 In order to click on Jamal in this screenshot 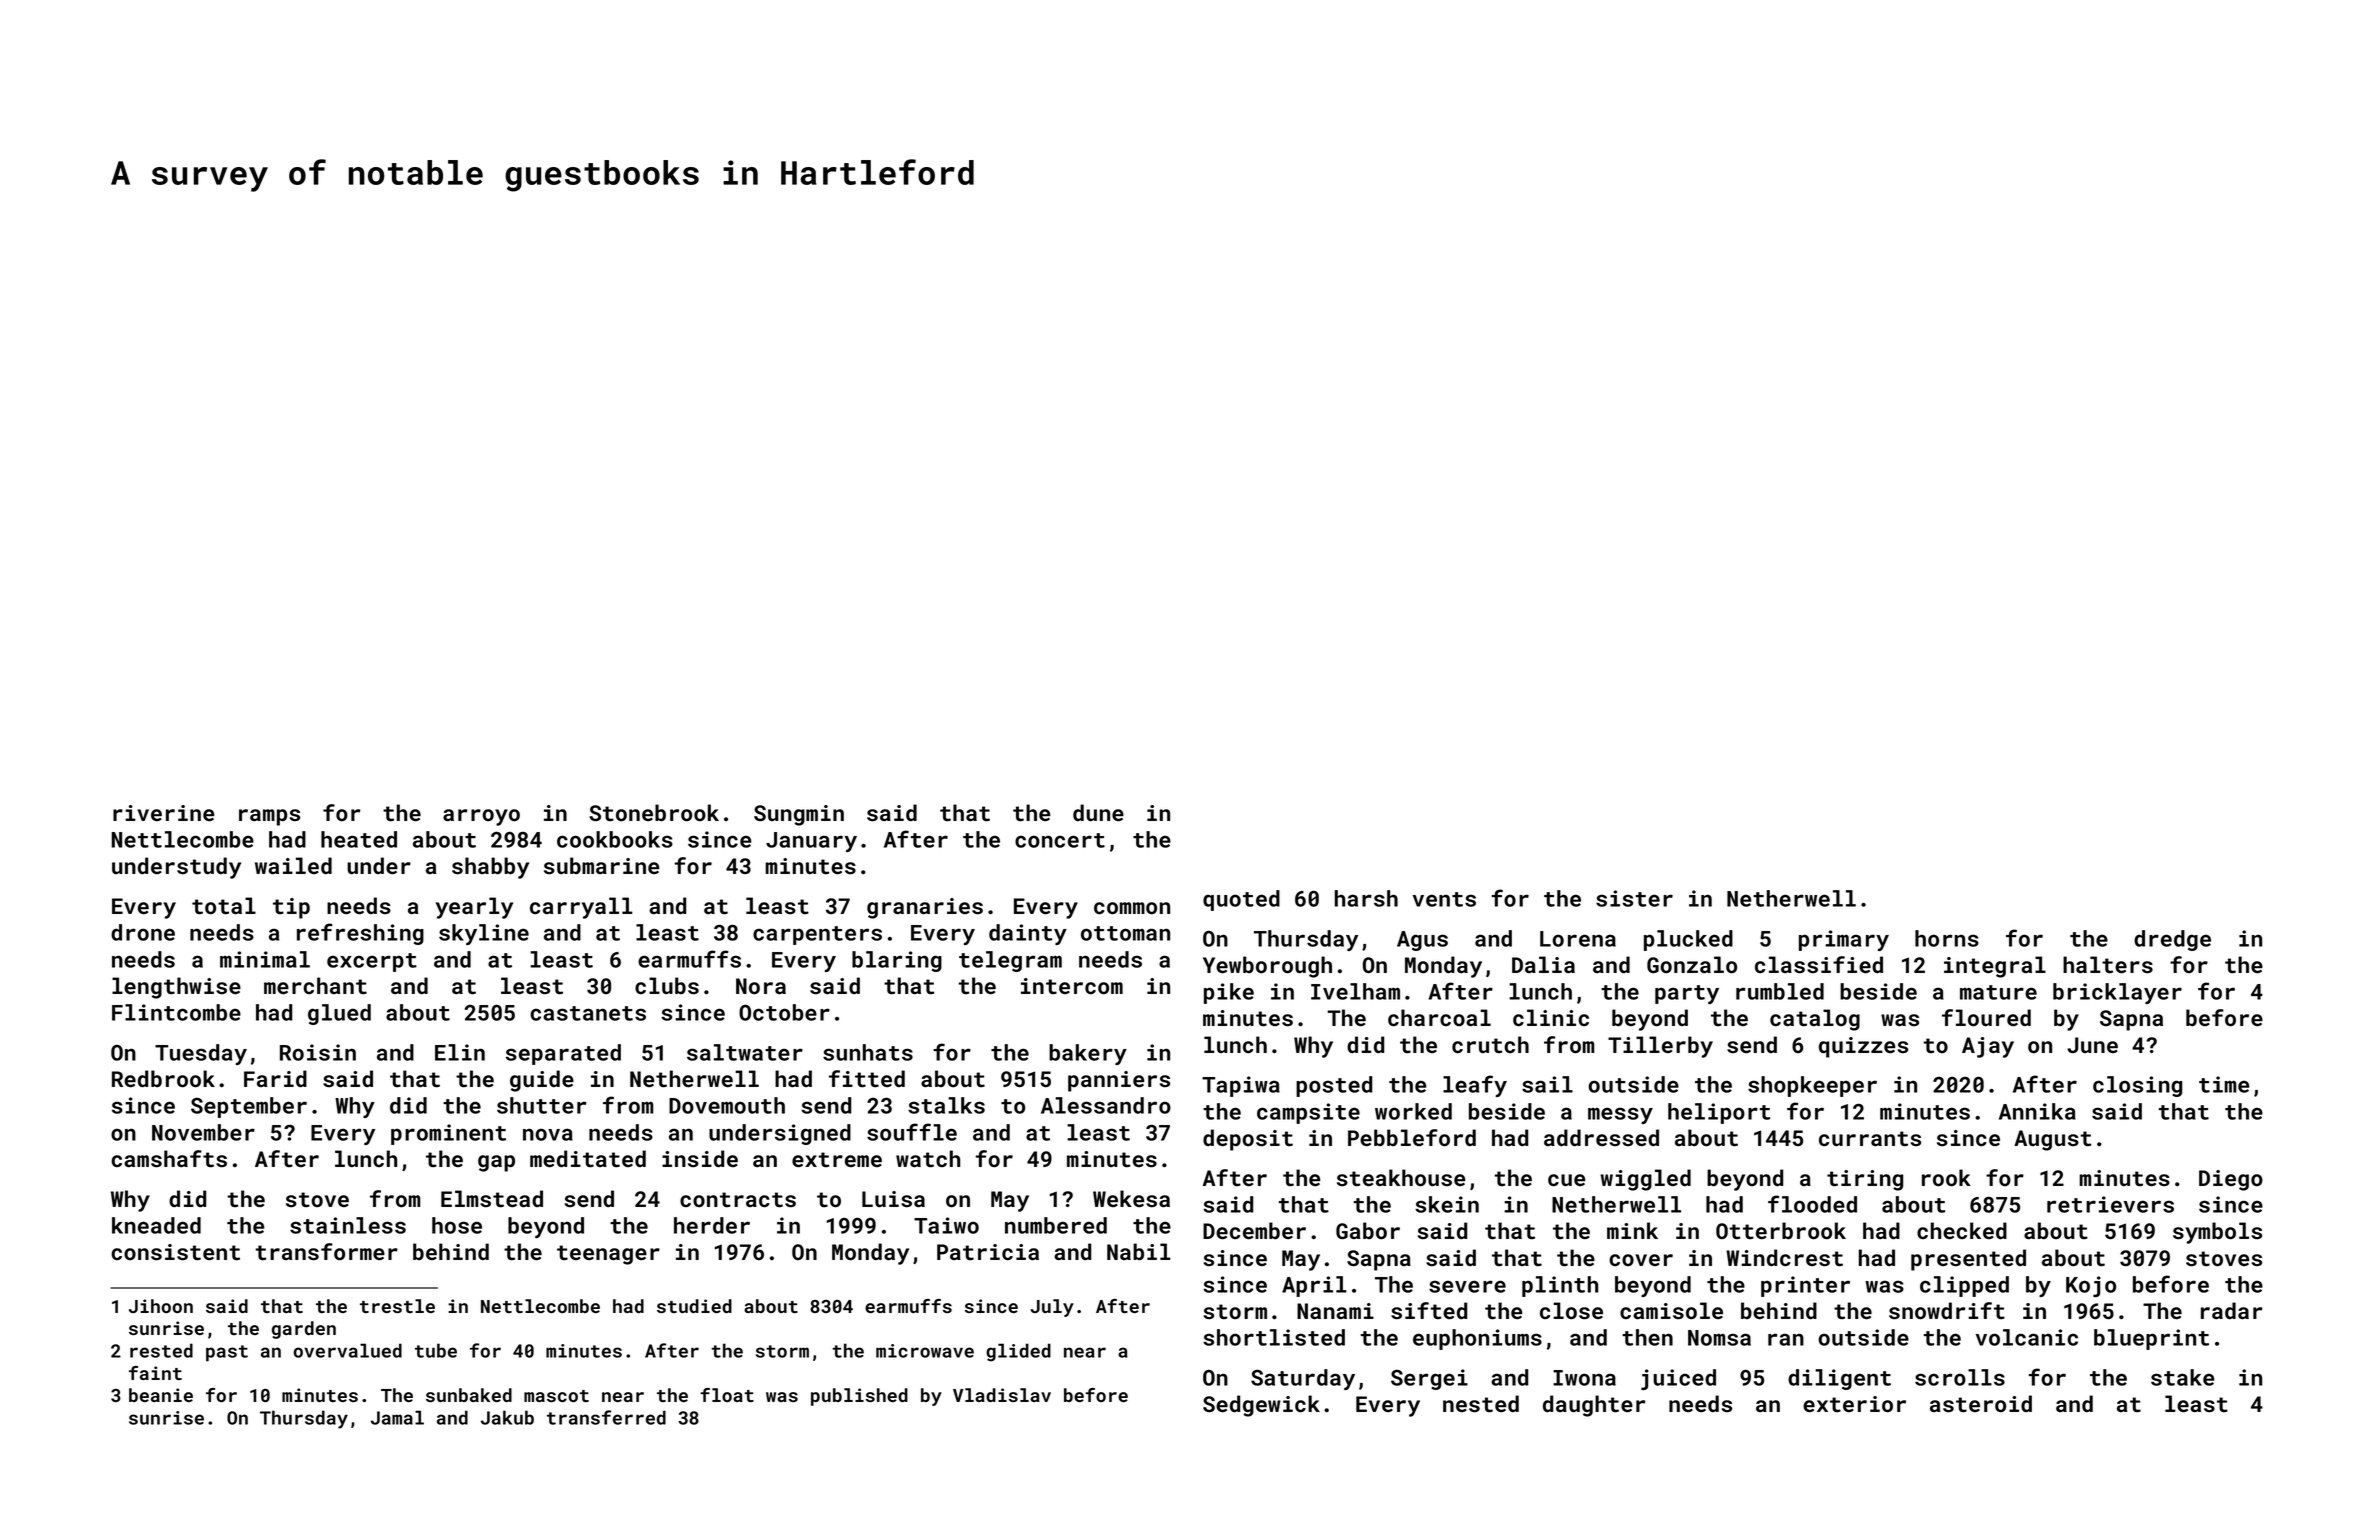, I will do `click(397, 1417)`.
